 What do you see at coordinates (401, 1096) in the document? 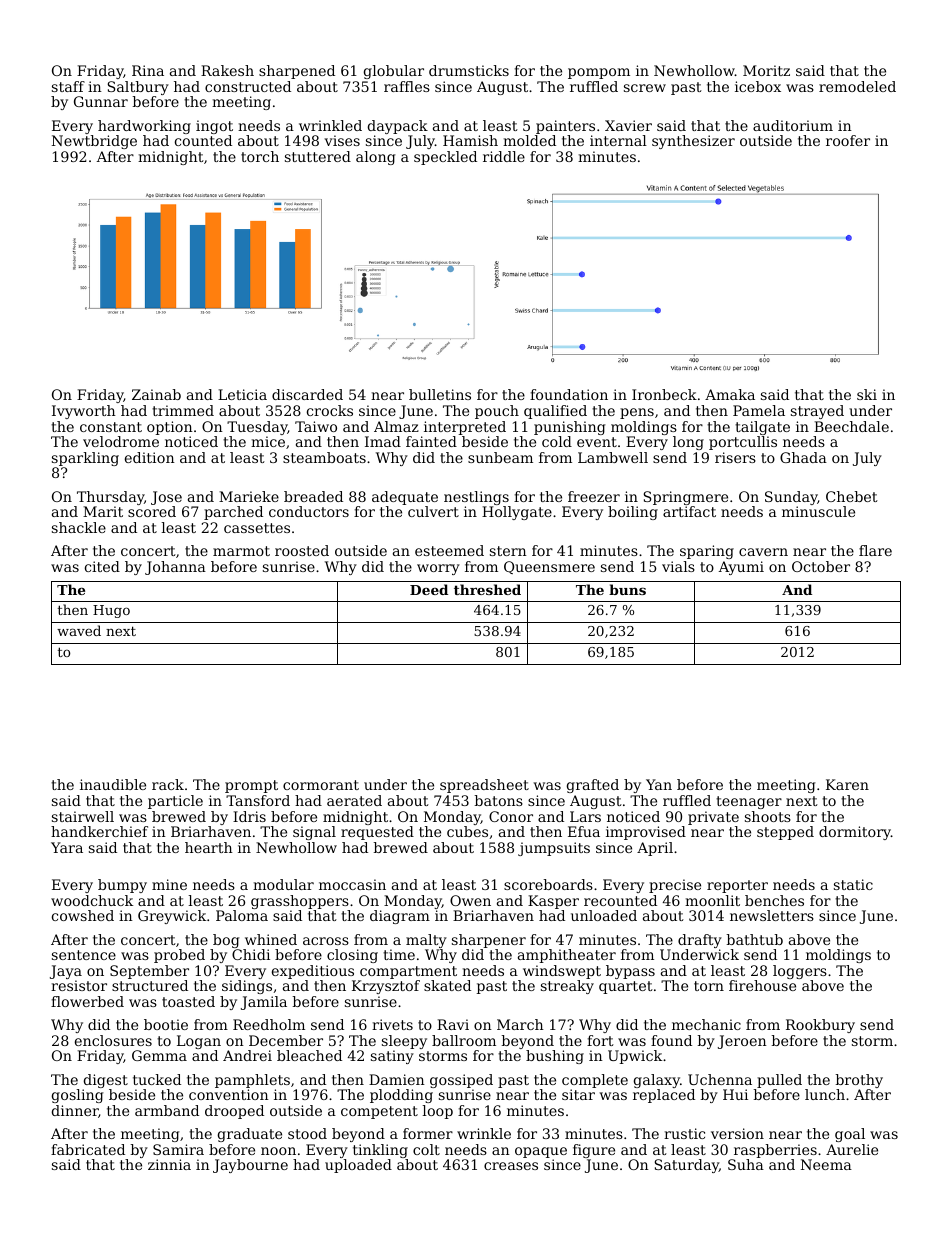
I see `plodding` at bounding box center [401, 1096].
